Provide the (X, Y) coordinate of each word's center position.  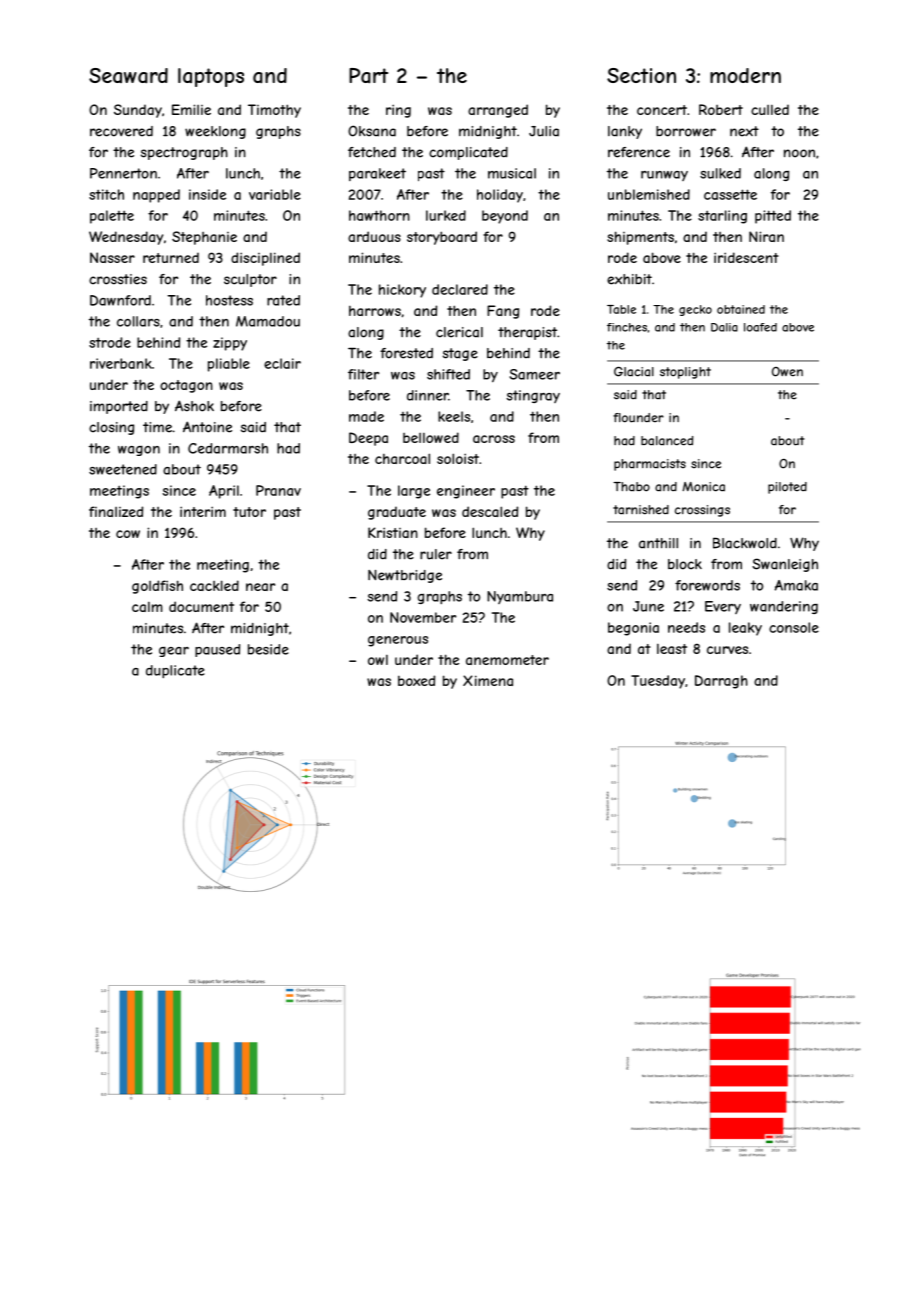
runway (664, 176)
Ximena (488, 680)
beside (268, 649)
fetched (372, 152)
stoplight (685, 373)
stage (460, 354)
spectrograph (184, 153)
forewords (707, 585)
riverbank (121, 363)
